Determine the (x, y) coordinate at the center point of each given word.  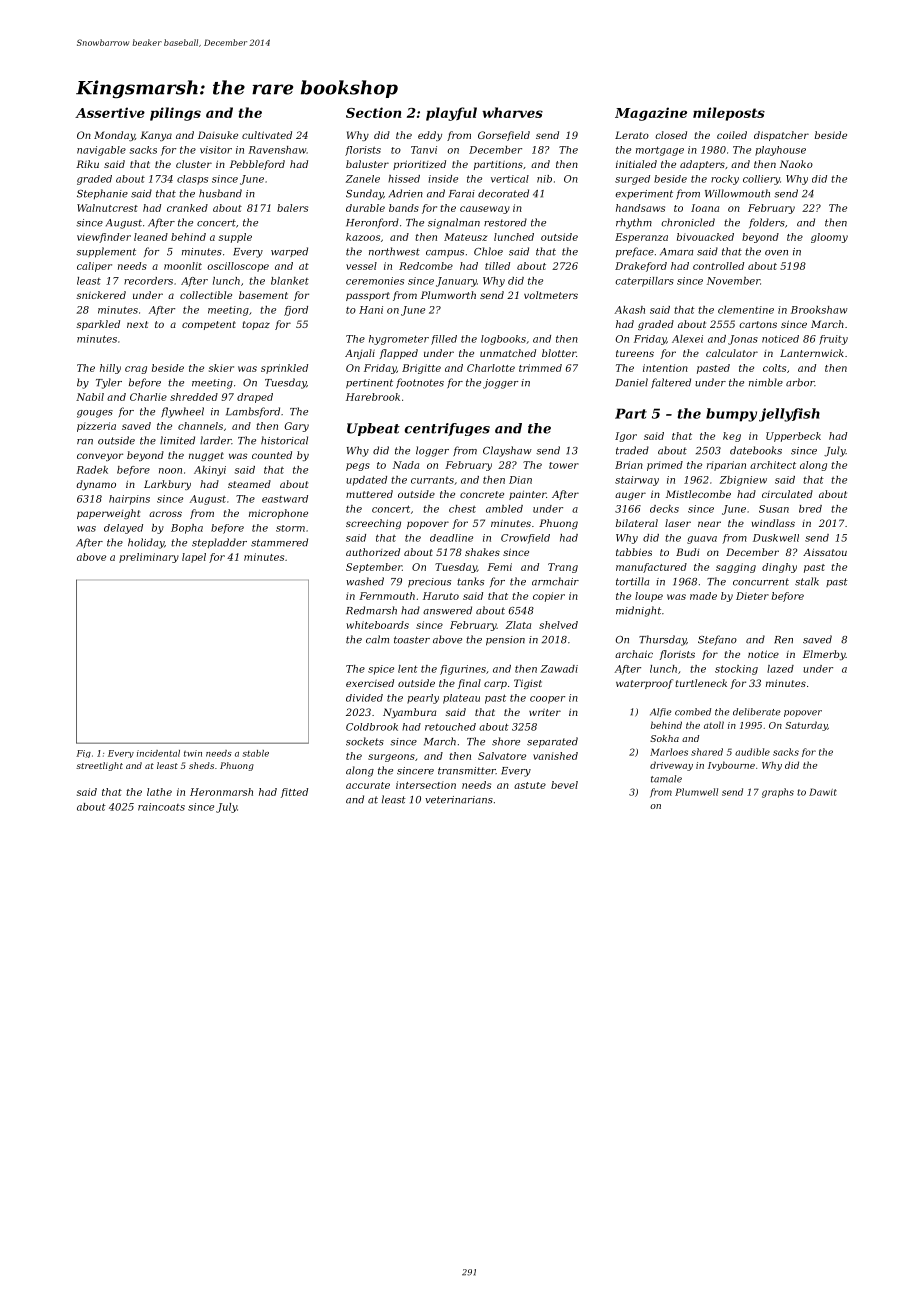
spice (381, 670)
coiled (732, 135)
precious (429, 583)
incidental (158, 753)
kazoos (363, 237)
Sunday (364, 194)
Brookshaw (819, 310)
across (165, 514)
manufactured (651, 568)
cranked (187, 208)
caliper (94, 267)
